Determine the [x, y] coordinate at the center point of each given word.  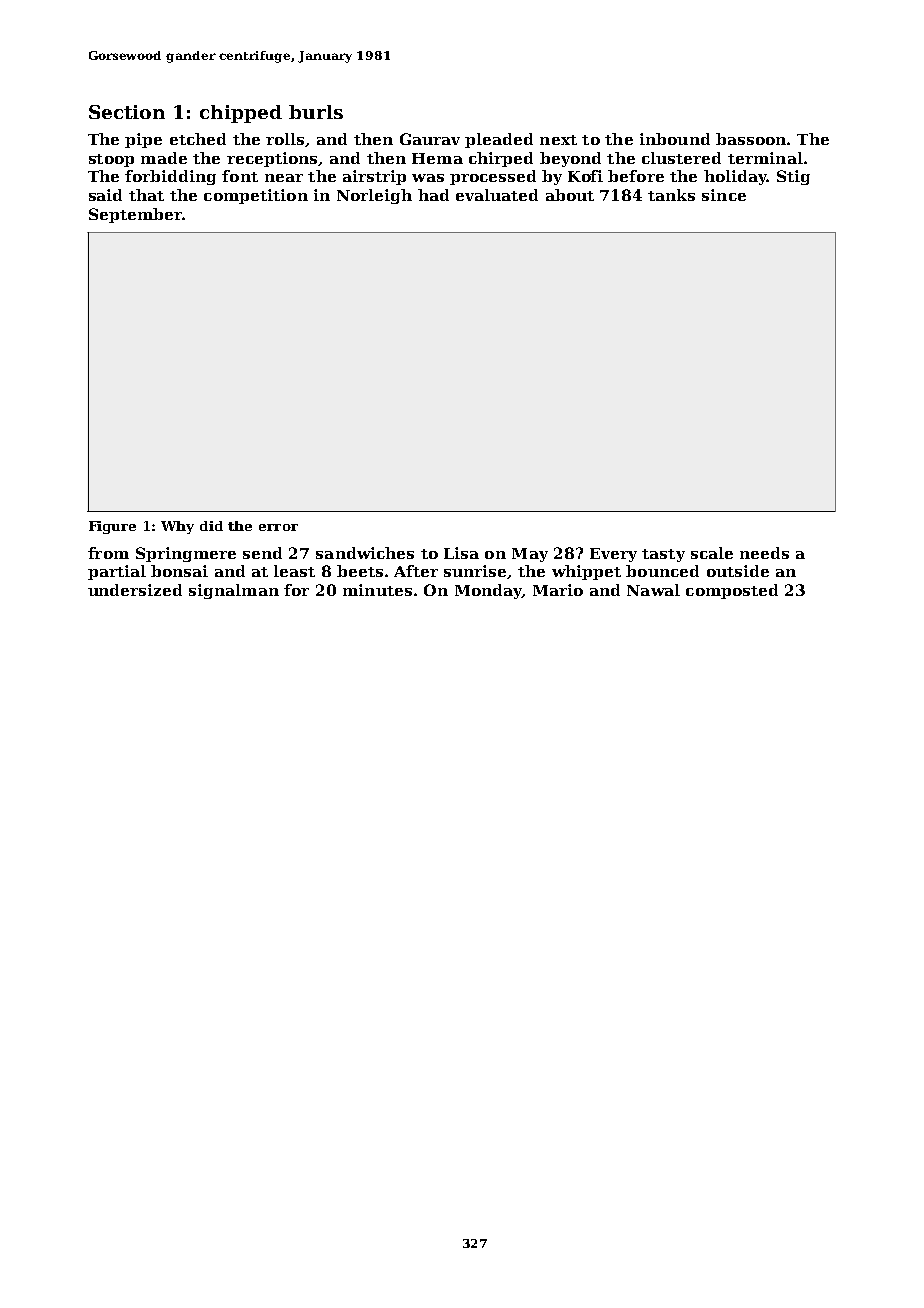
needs [764, 553]
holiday [735, 177]
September [135, 215]
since [724, 195]
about [570, 195]
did [211, 526]
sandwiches [365, 553]
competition [256, 196]
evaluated [497, 195]
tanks [671, 195]
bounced [662, 571]
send [262, 553]
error [278, 527]
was [428, 178]
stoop [111, 160]
